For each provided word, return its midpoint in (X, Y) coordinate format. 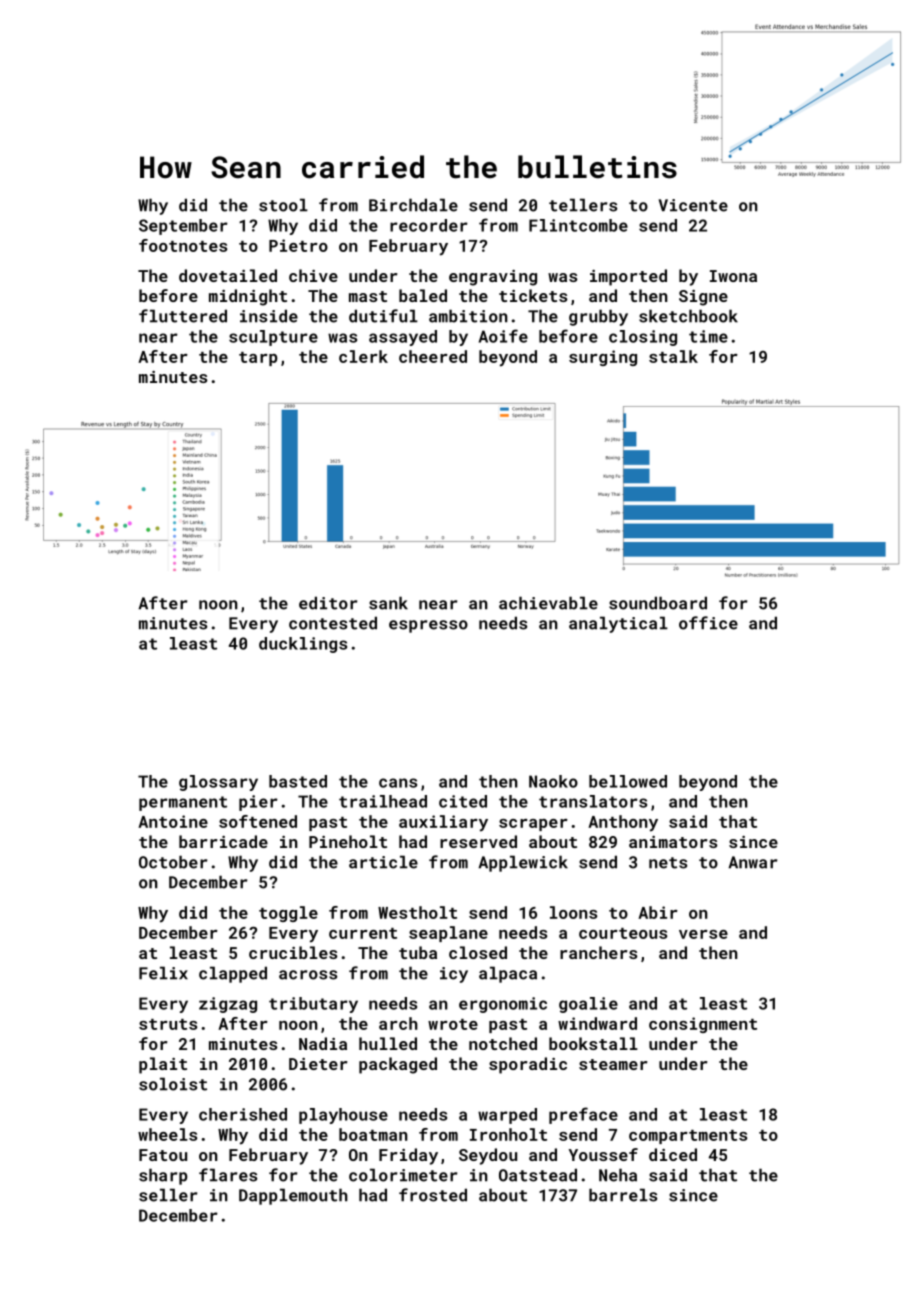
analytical (618, 624)
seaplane (448, 934)
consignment (703, 1025)
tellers (583, 205)
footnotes (183, 245)
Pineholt (348, 841)
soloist (173, 1084)
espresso (428, 626)
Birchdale (413, 205)
